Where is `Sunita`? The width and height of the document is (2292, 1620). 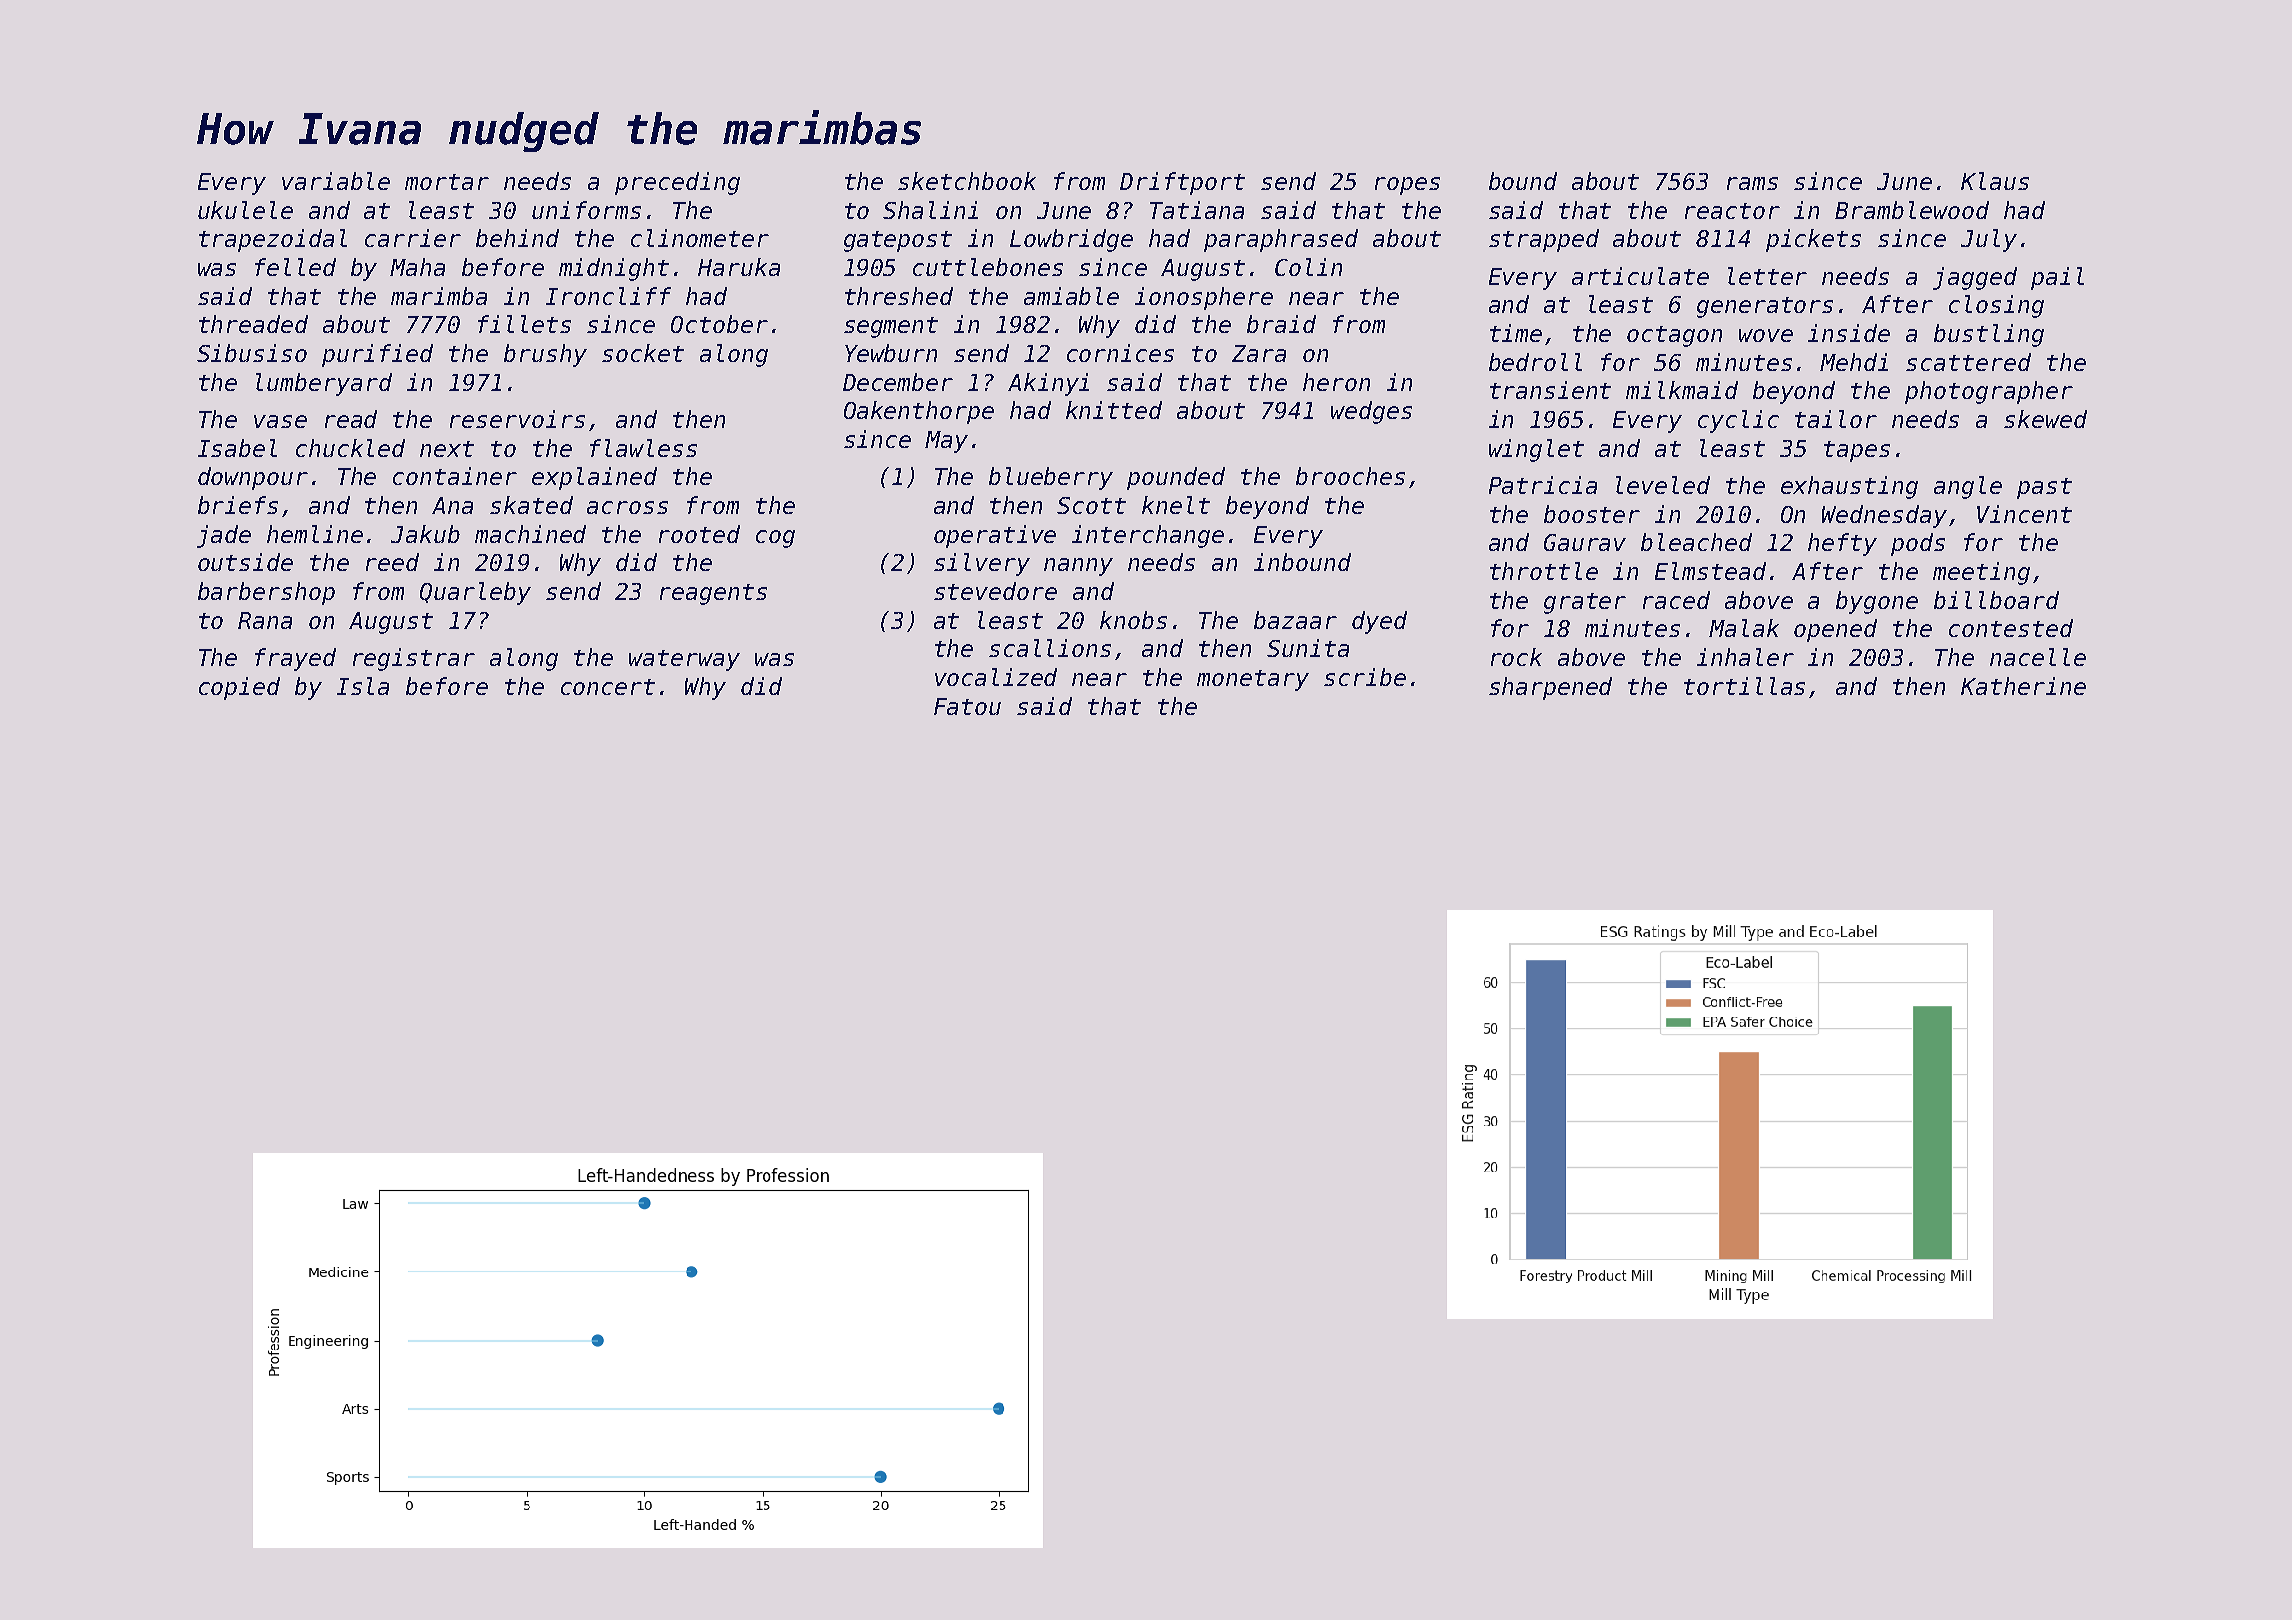 Sunita is located at coordinates (1308, 648).
